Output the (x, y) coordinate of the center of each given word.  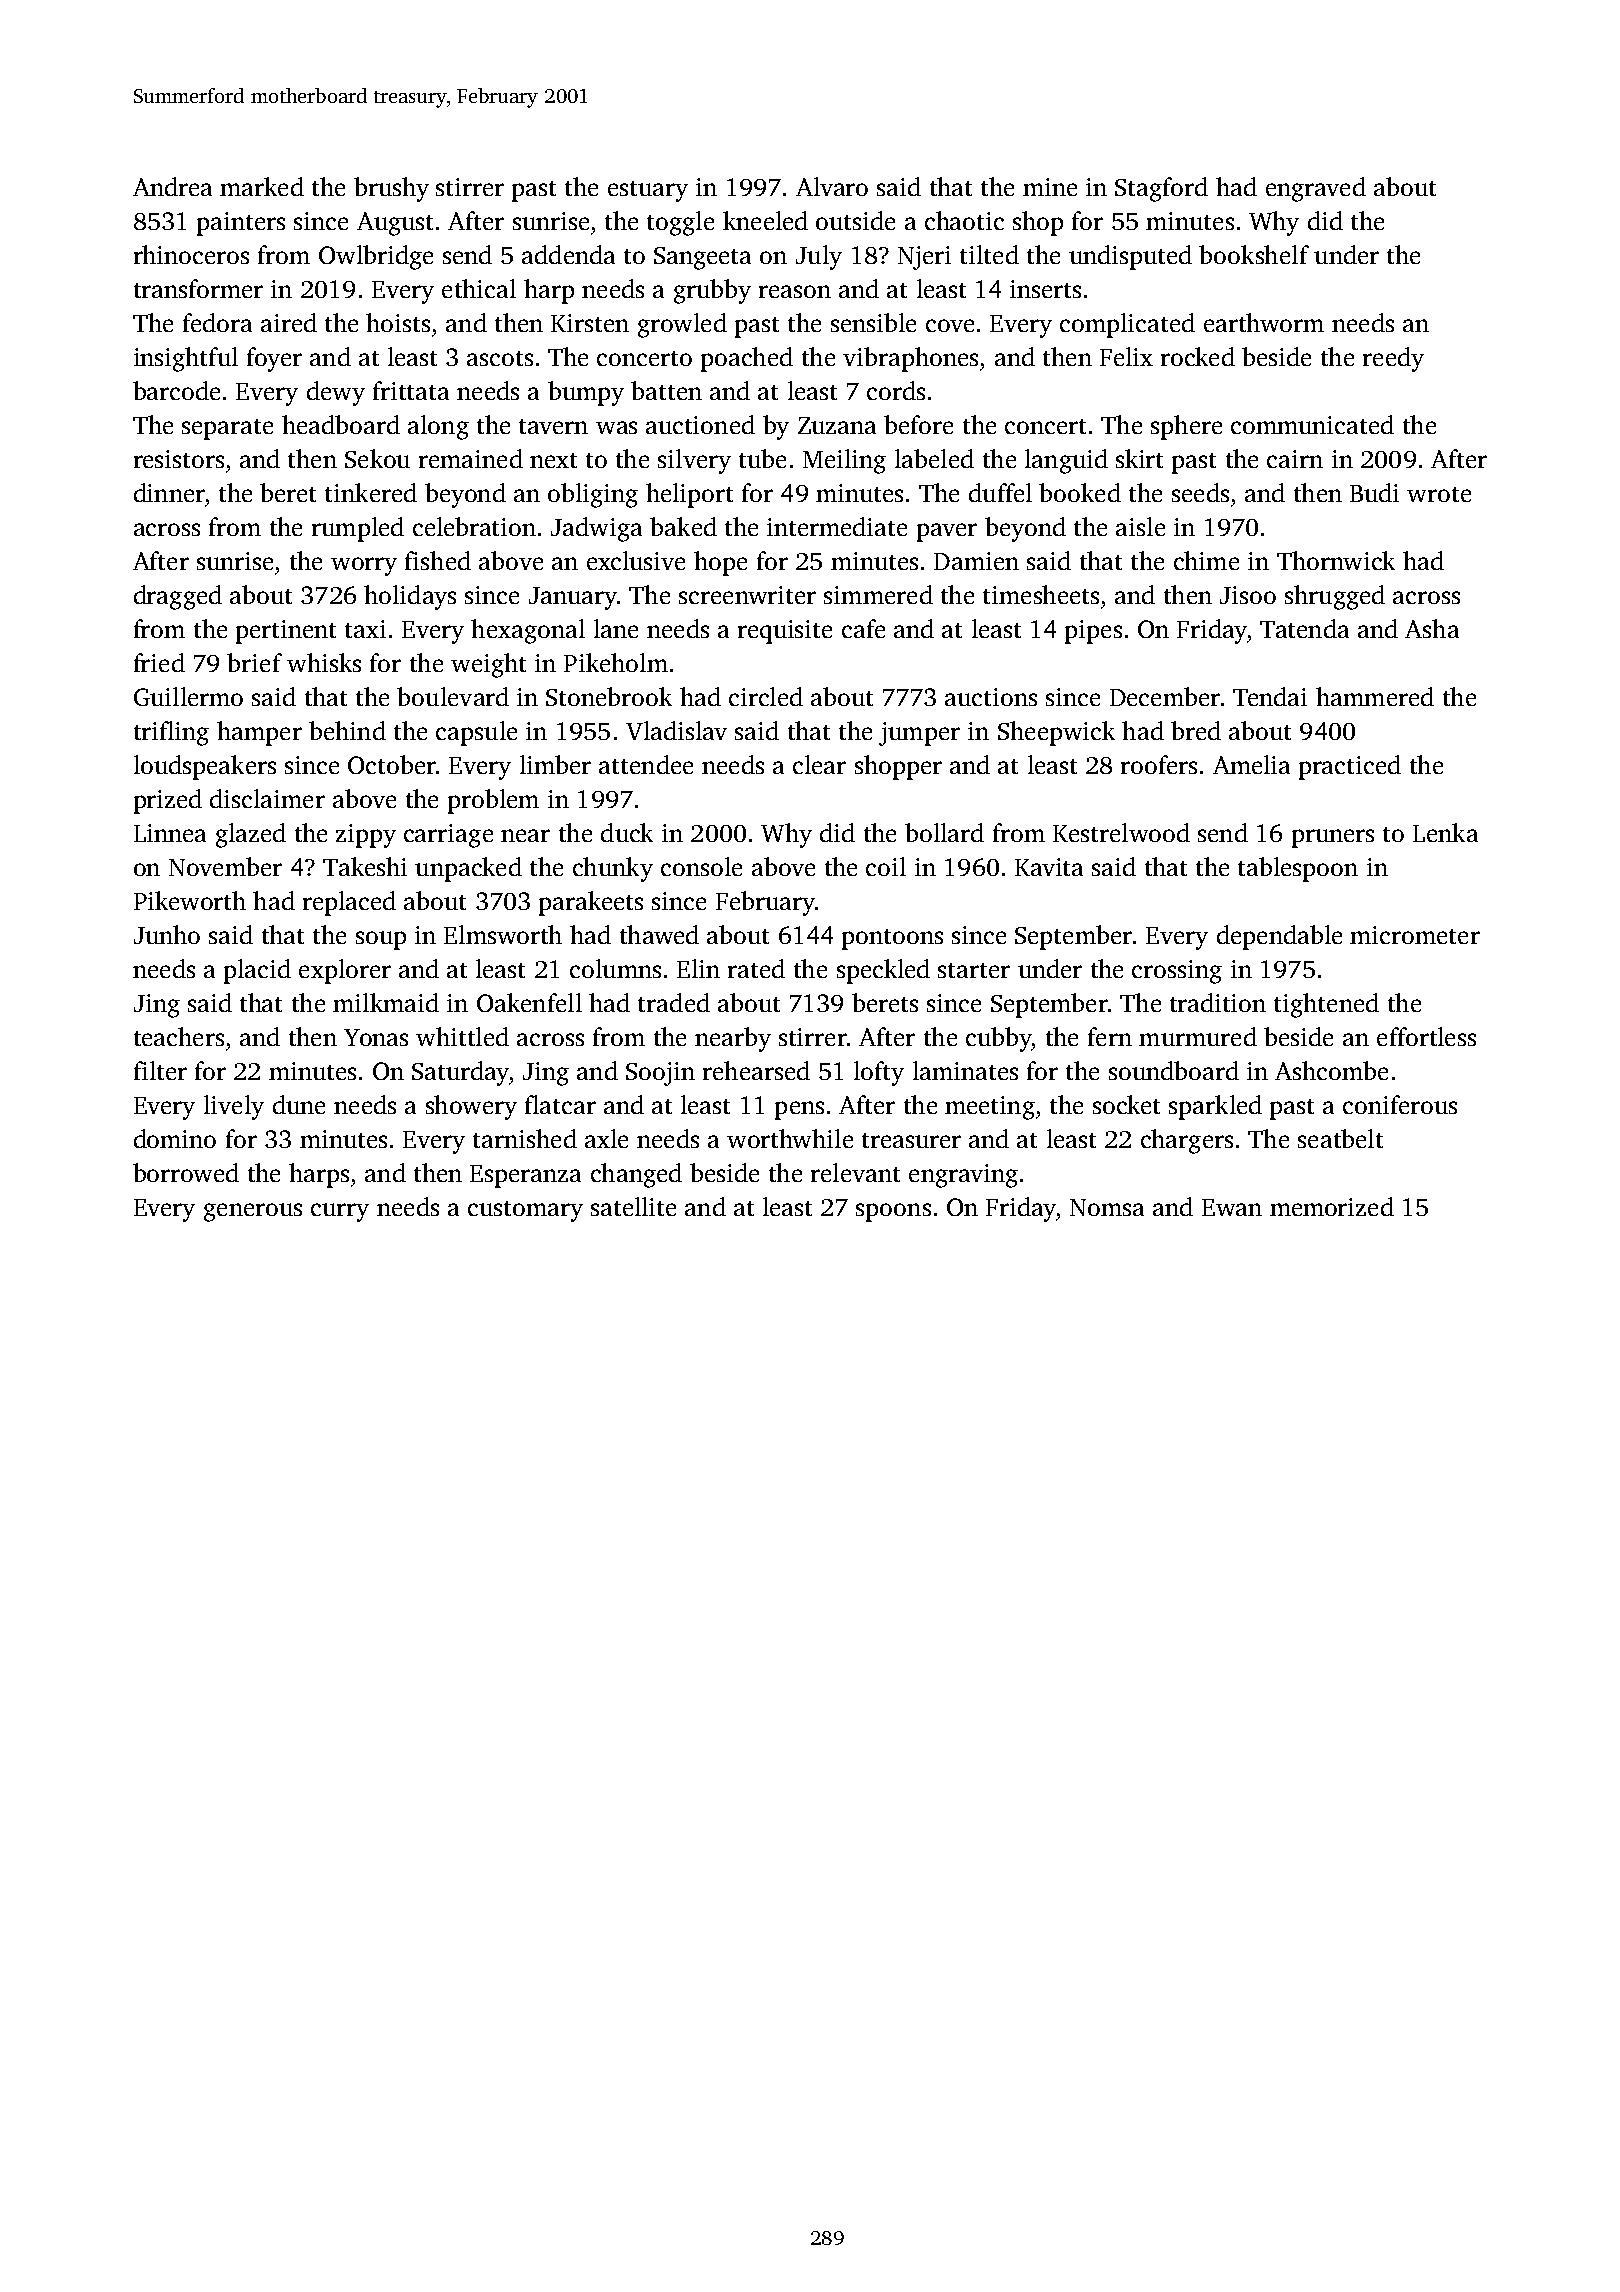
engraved (1316, 189)
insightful (186, 359)
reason (795, 291)
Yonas (376, 1037)
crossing (1177, 972)
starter (974, 970)
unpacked (468, 869)
